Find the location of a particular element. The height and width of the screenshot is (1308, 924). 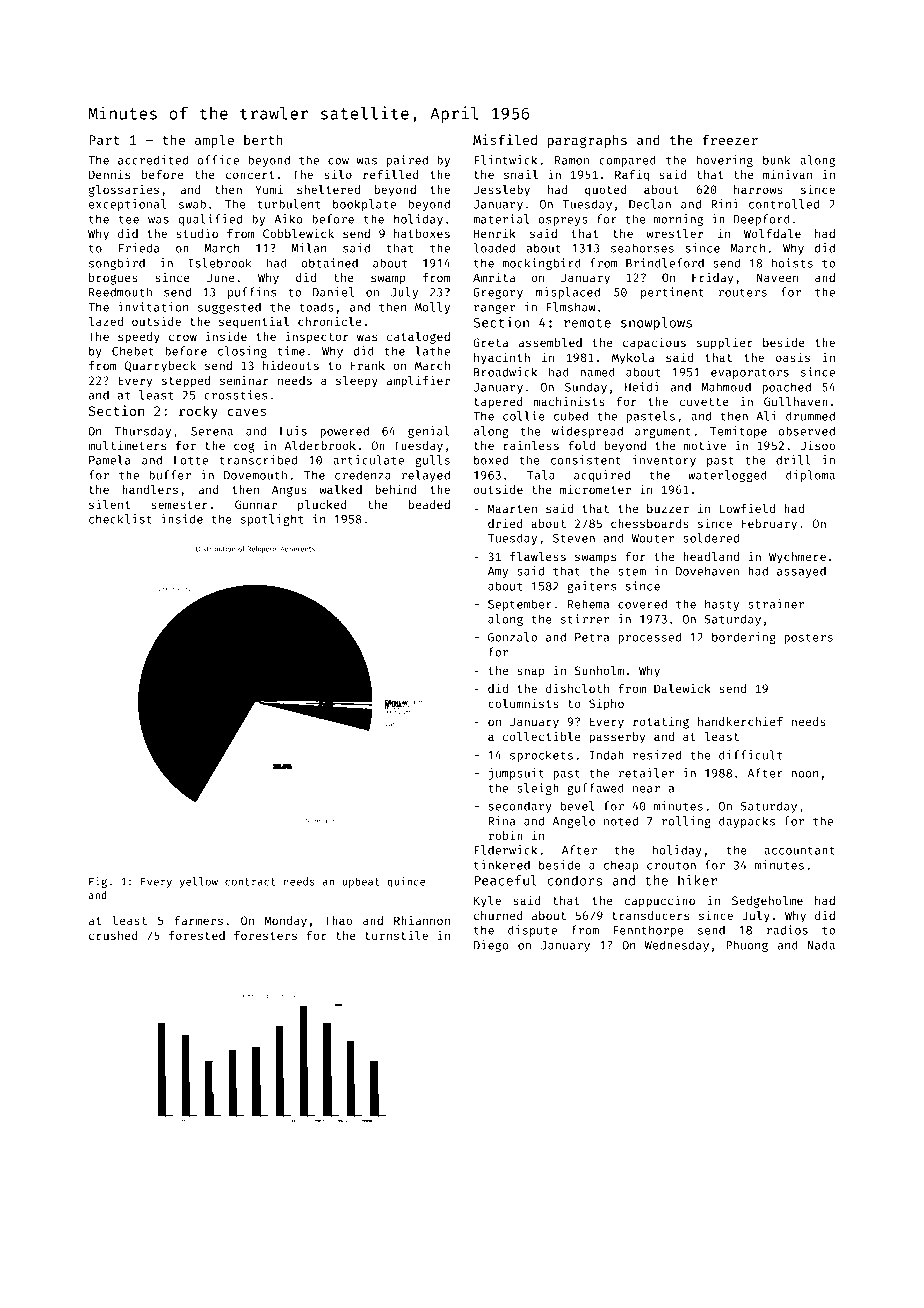

Phuong is located at coordinates (747, 946).
